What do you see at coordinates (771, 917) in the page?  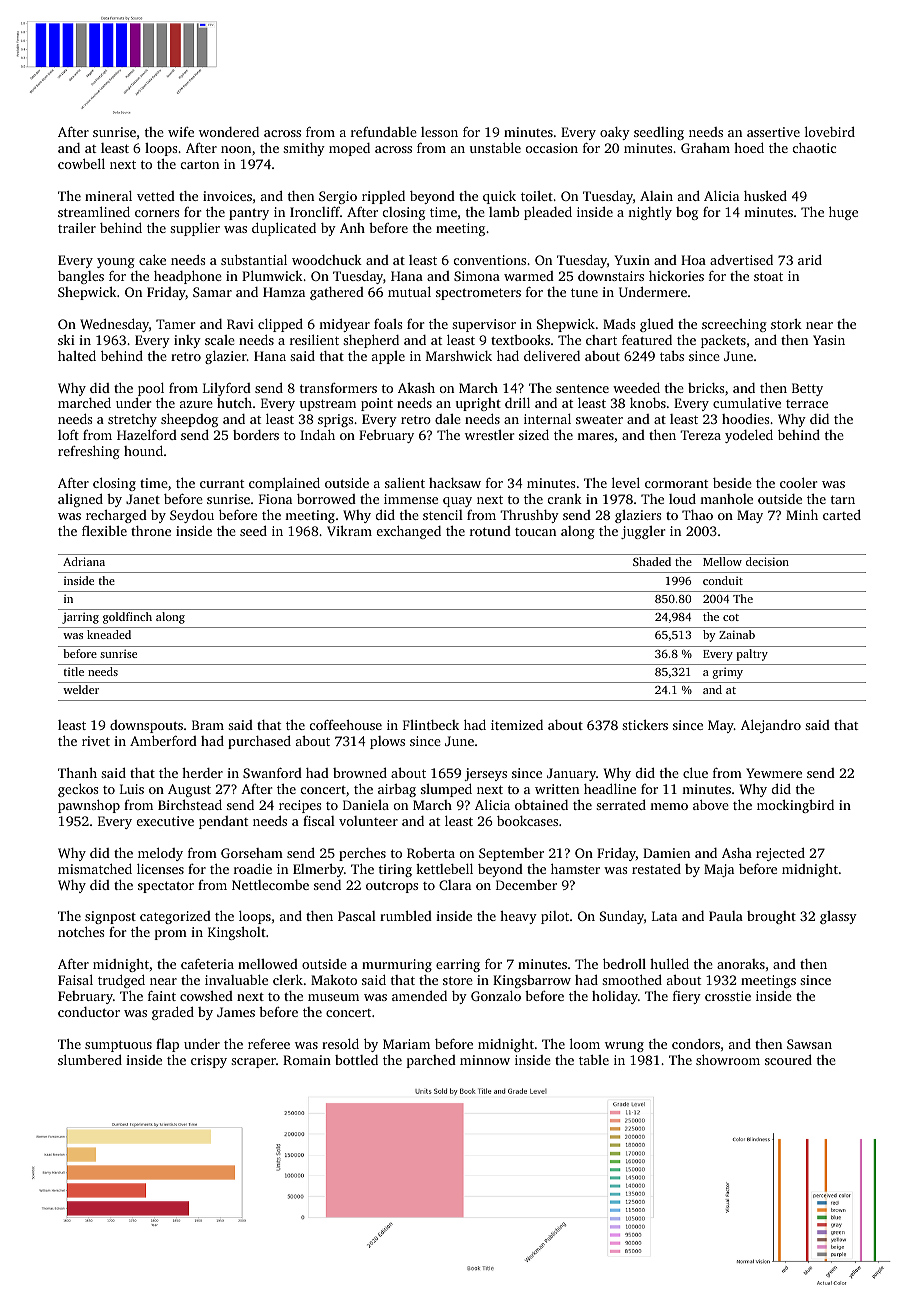 I see `brought` at bounding box center [771, 917].
